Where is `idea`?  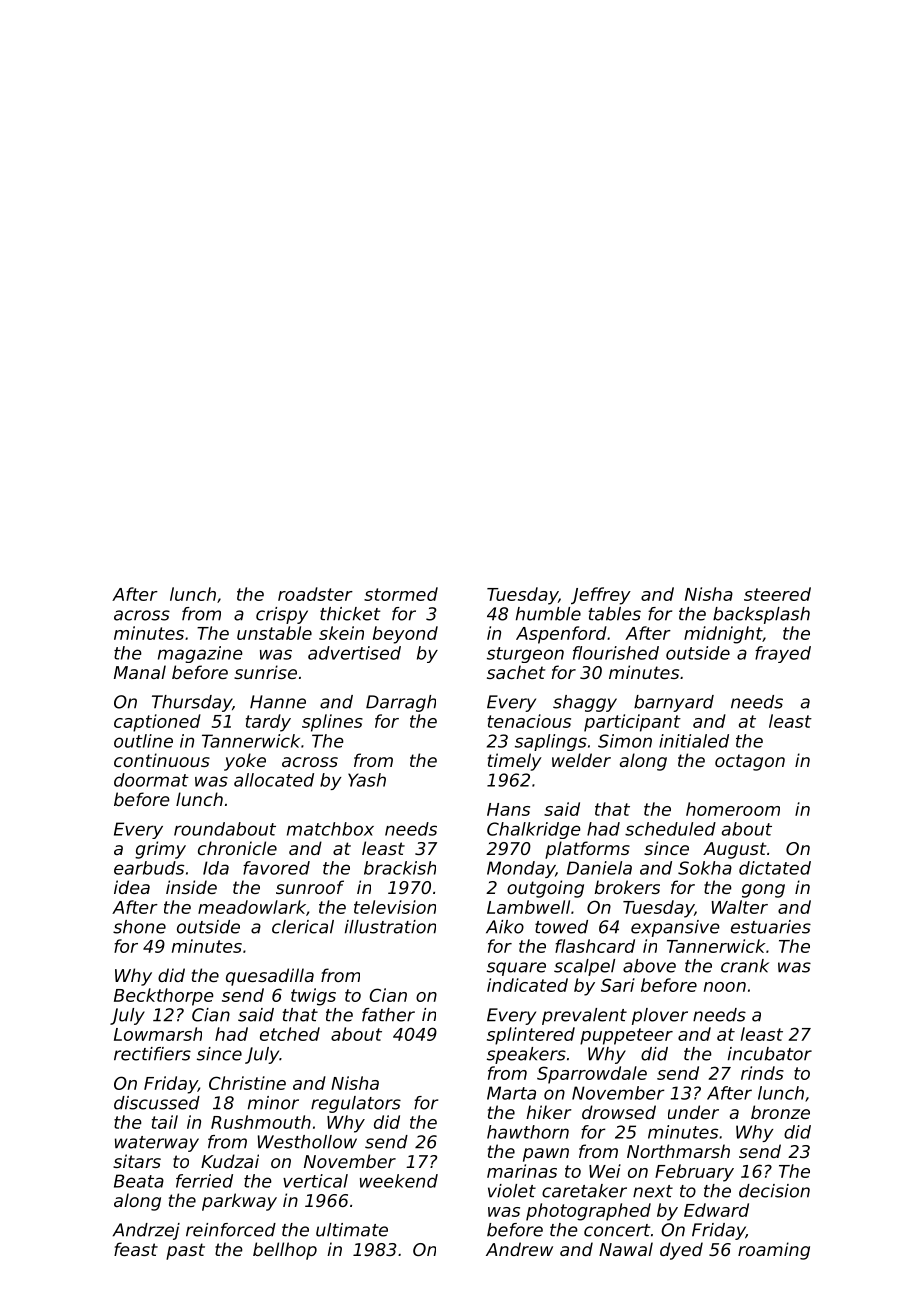 idea is located at coordinates (132, 887).
